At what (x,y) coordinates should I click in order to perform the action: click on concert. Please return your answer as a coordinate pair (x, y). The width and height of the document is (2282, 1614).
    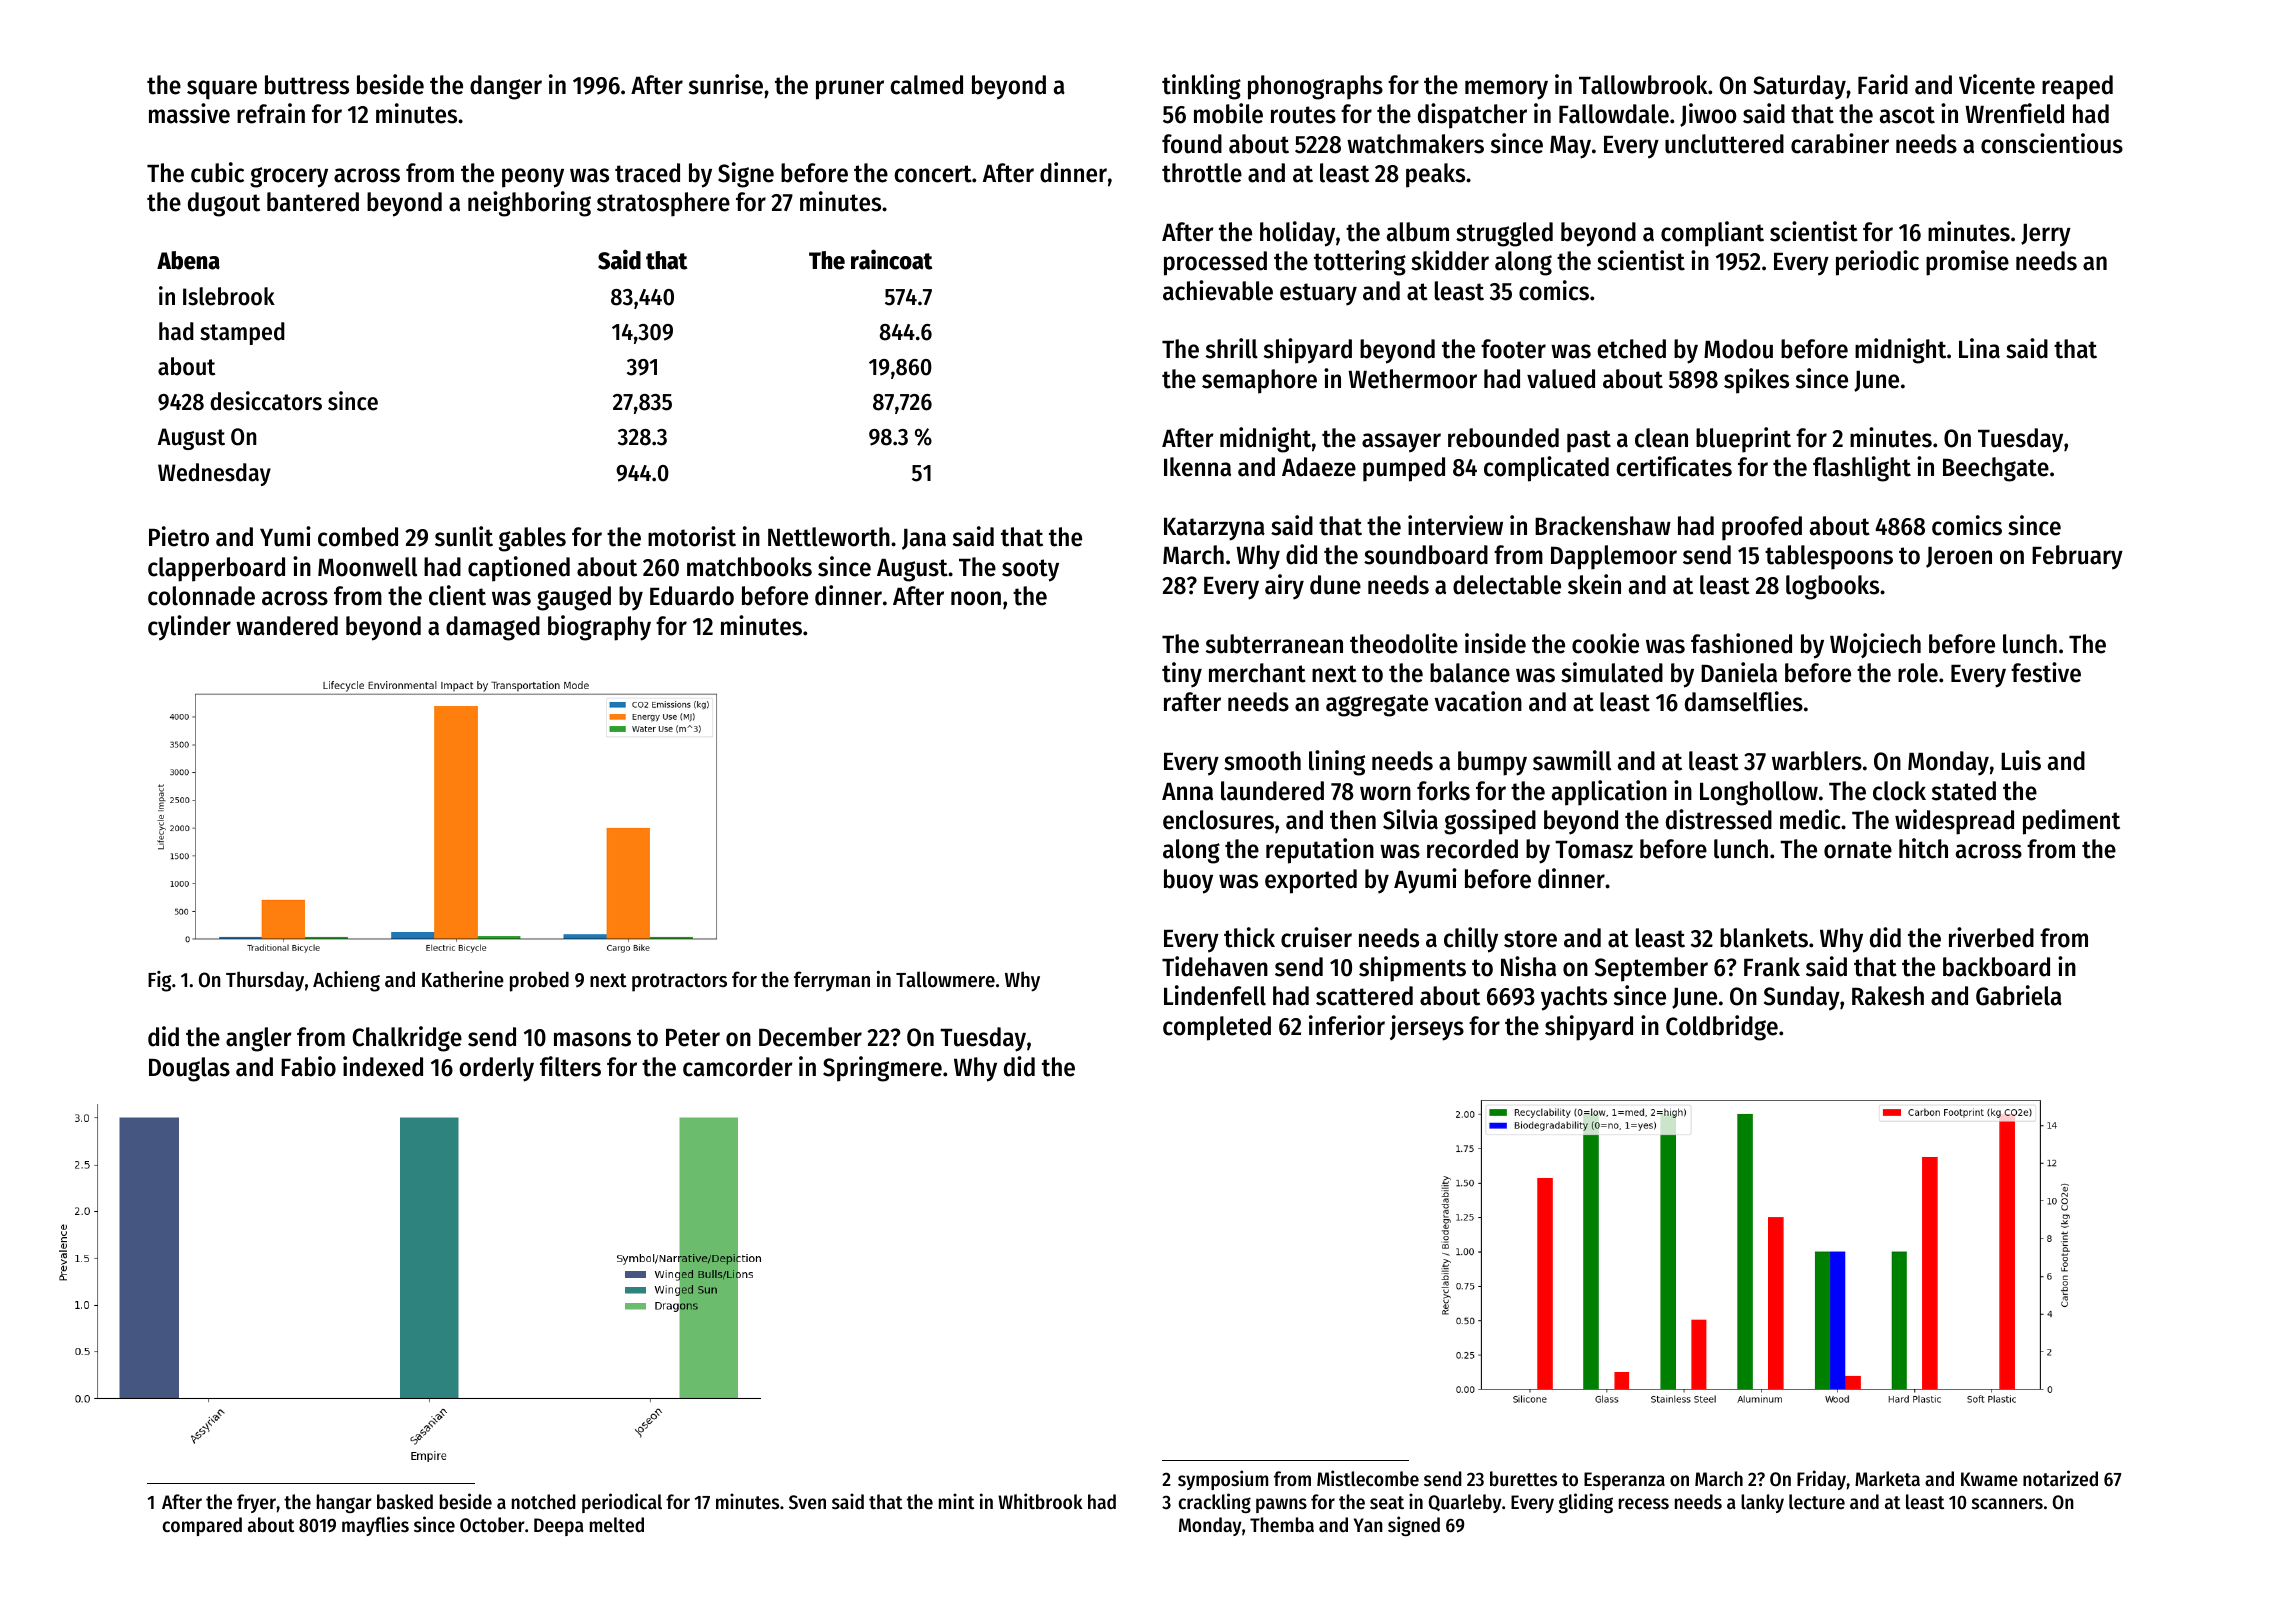
    Looking at the image, I should click on (933, 174).
